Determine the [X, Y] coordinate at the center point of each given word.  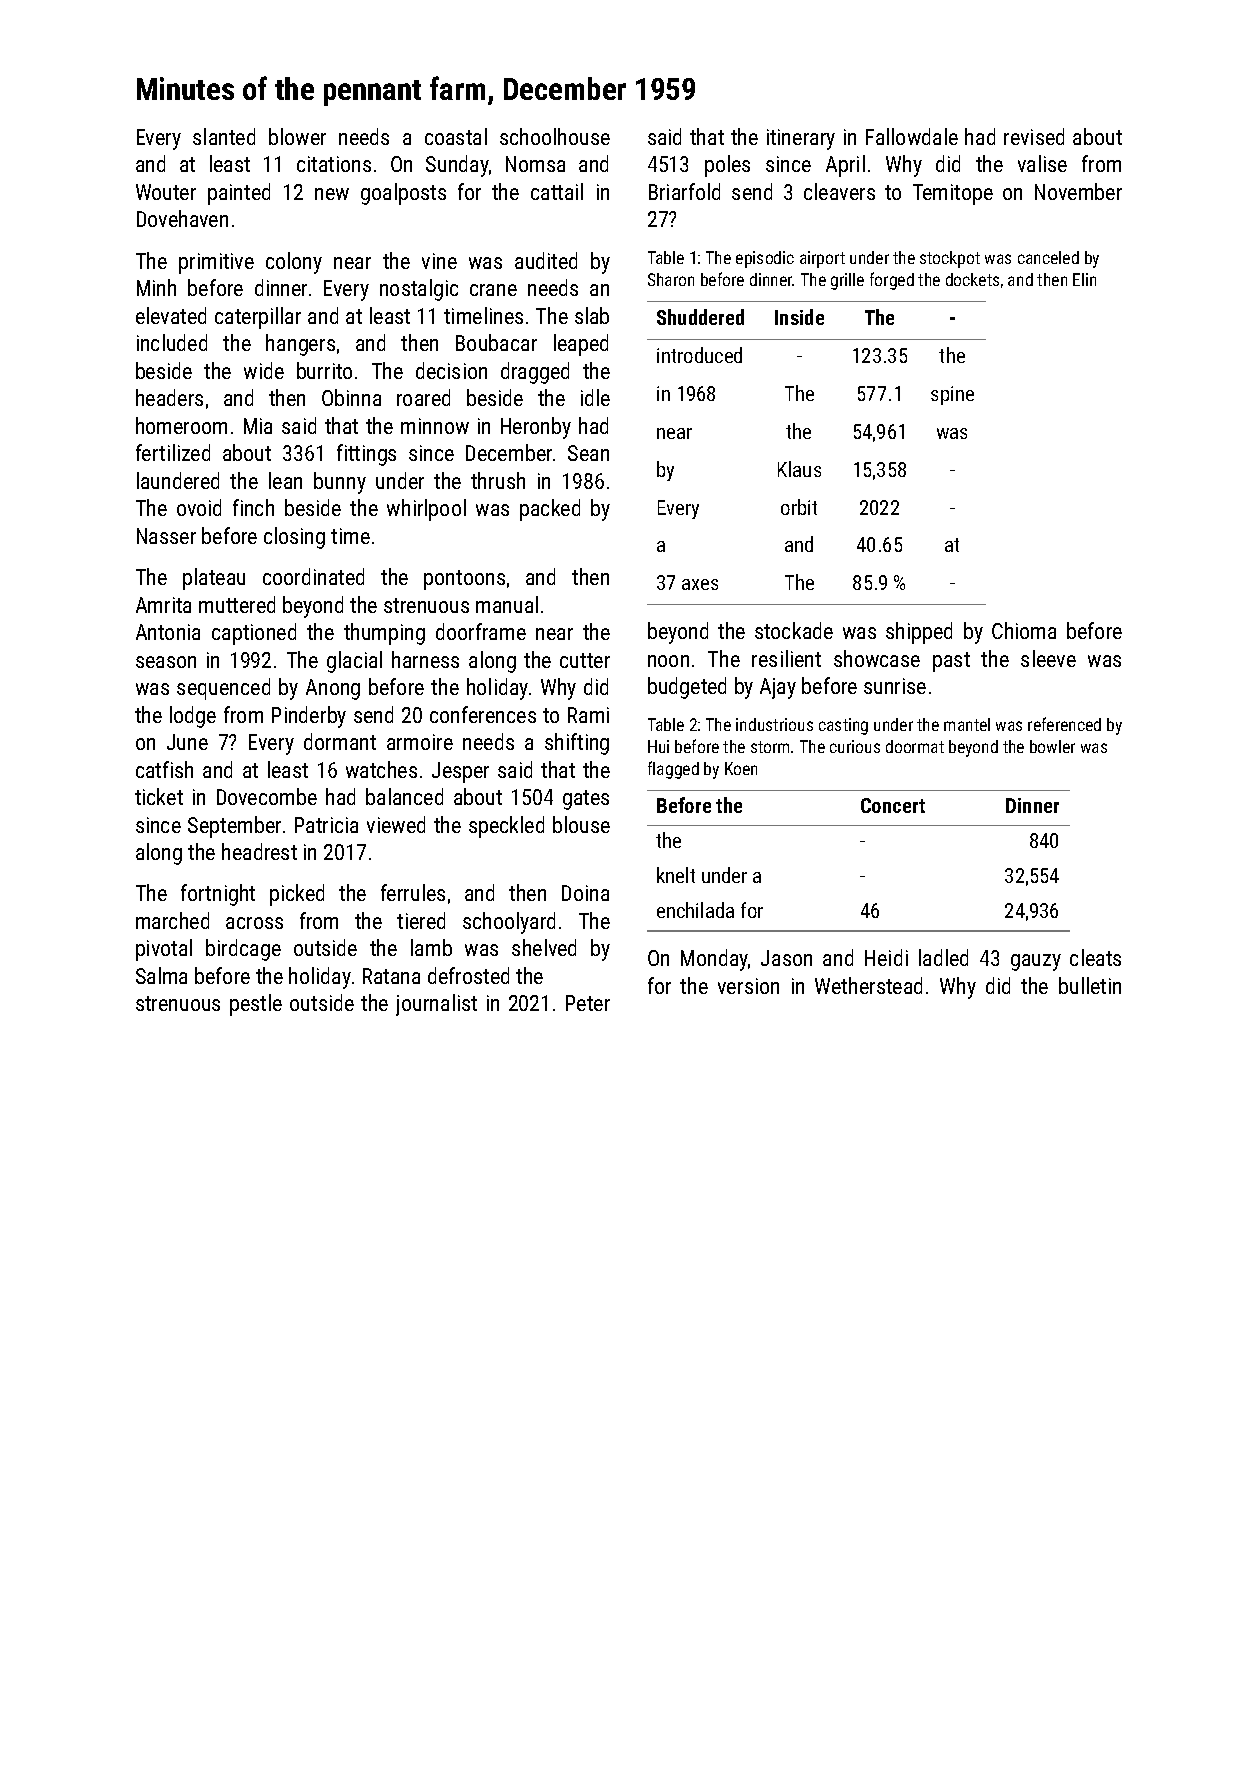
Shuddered [700, 317]
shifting [577, 744]
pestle [256, 1005]
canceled [1048, 257]
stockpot [950, 259]
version [748, 986]
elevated [171, 315]
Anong [333, 689]
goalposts [403, 194]
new [332, 194]
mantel [967, 724]
